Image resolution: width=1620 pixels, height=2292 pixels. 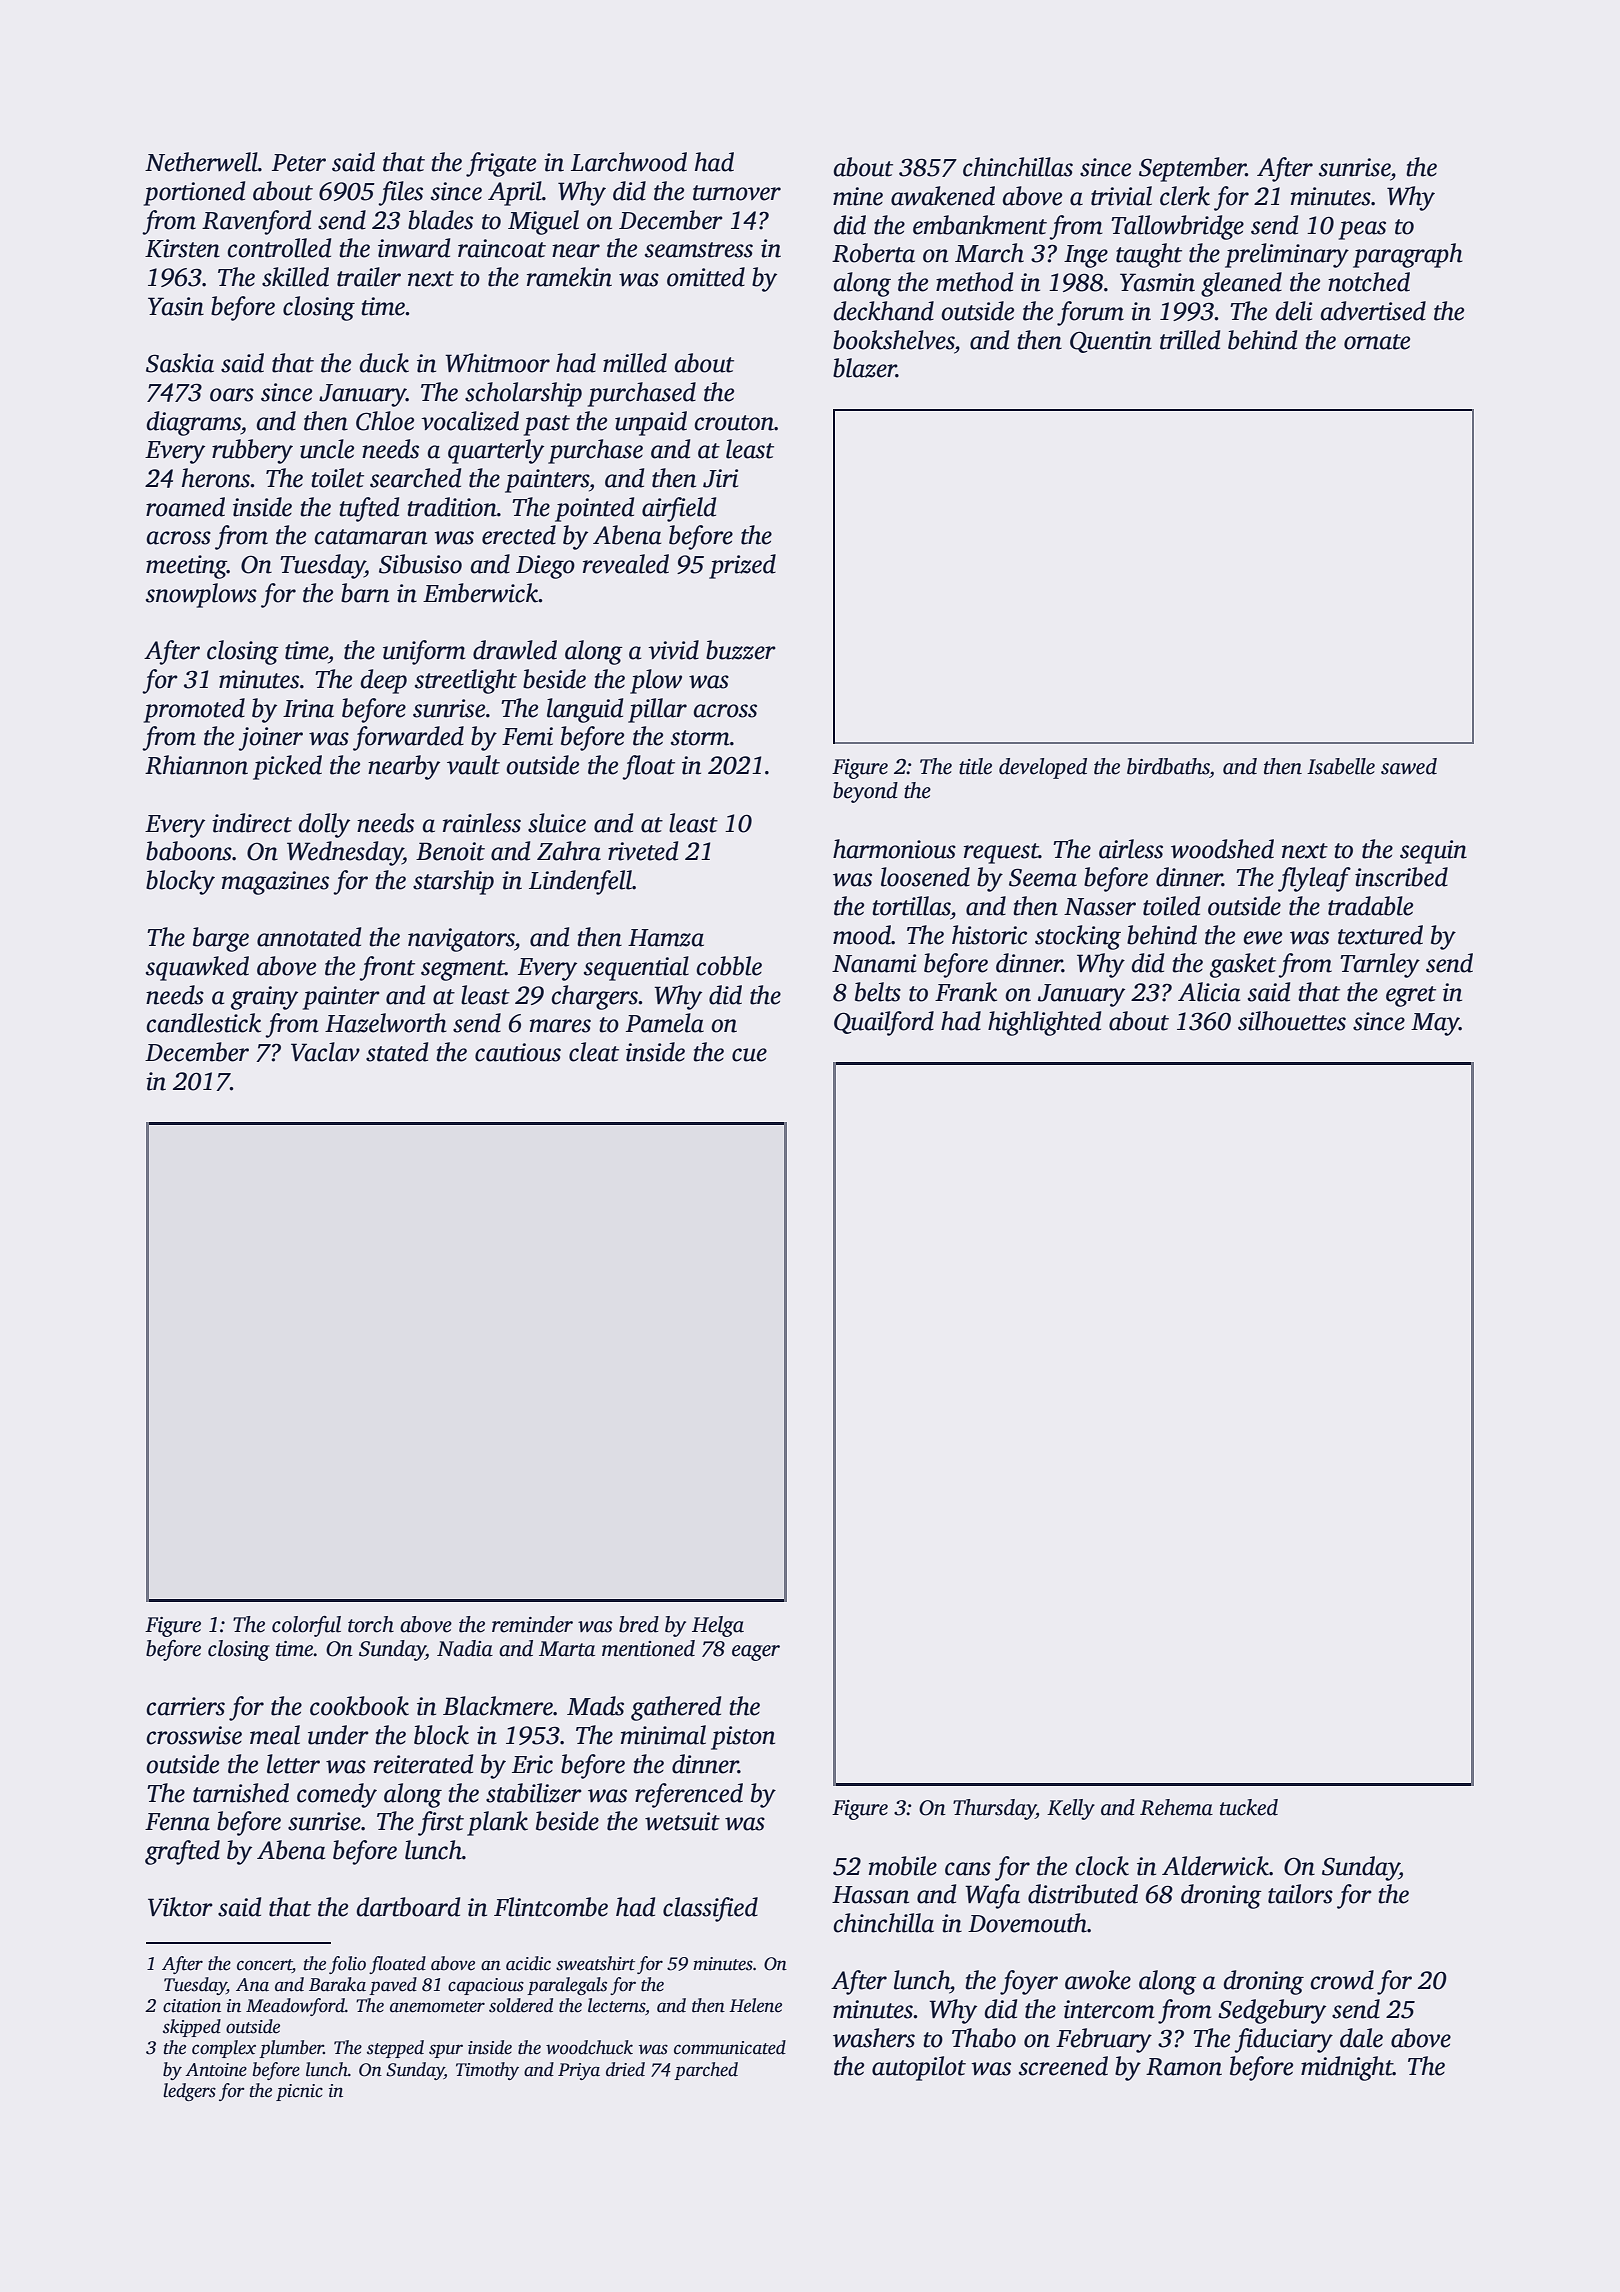 What do you see at coordinates (1185, 196) in the screenshot?
I see `clerk` at bounding box center [1185, 196].
